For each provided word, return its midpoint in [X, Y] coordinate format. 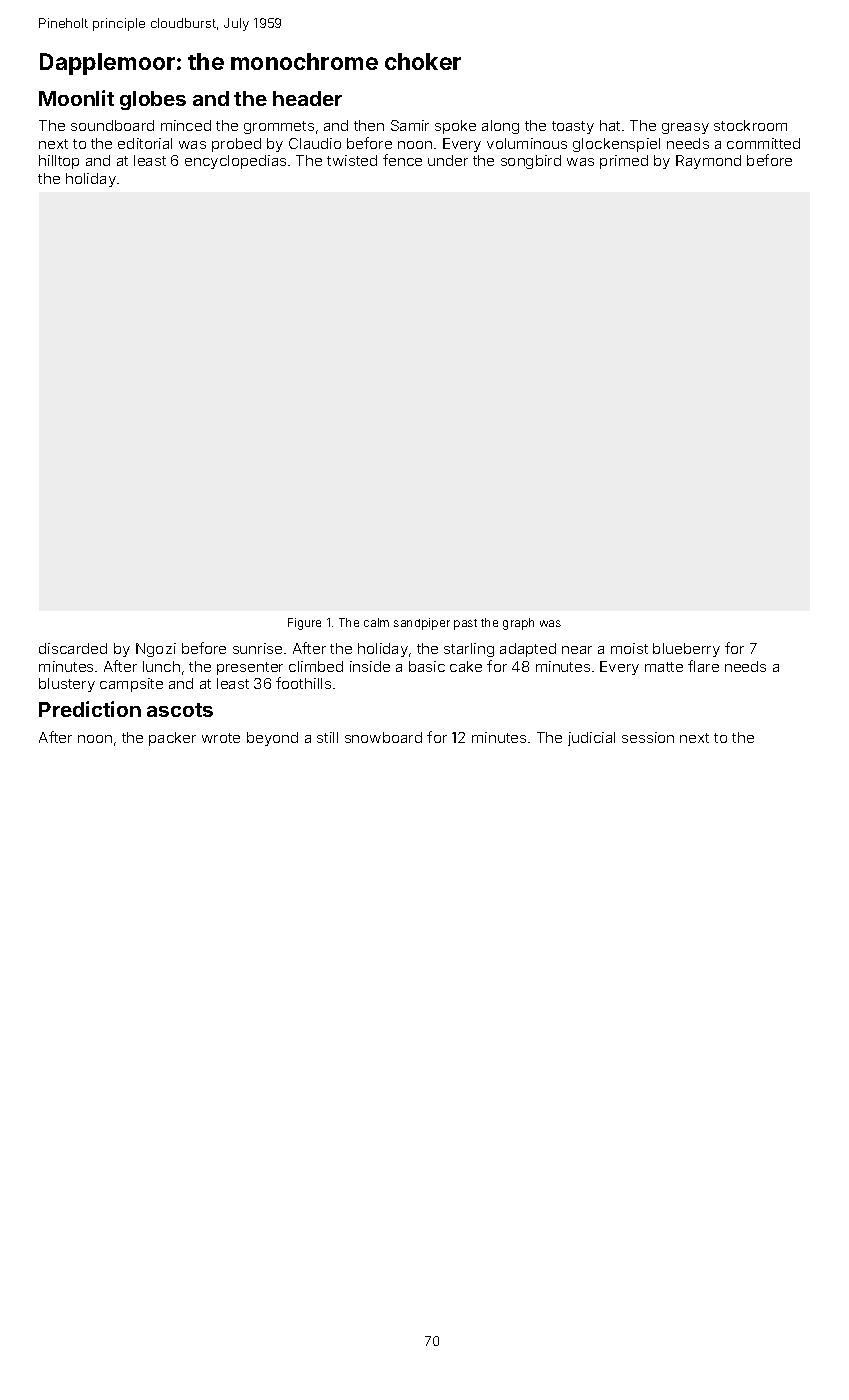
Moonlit [76, 98]
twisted [352, 160]
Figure [304, 624]
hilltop [59, 162]
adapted [528, 650]
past [465, 624]
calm [376, 622]
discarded [73, 648]
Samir [410, 125]
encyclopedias [235, 162]
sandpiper [422, 624]
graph [518, 624]
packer [172, 739]
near [577, 650]
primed [624, 162]
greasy [685, 128]
